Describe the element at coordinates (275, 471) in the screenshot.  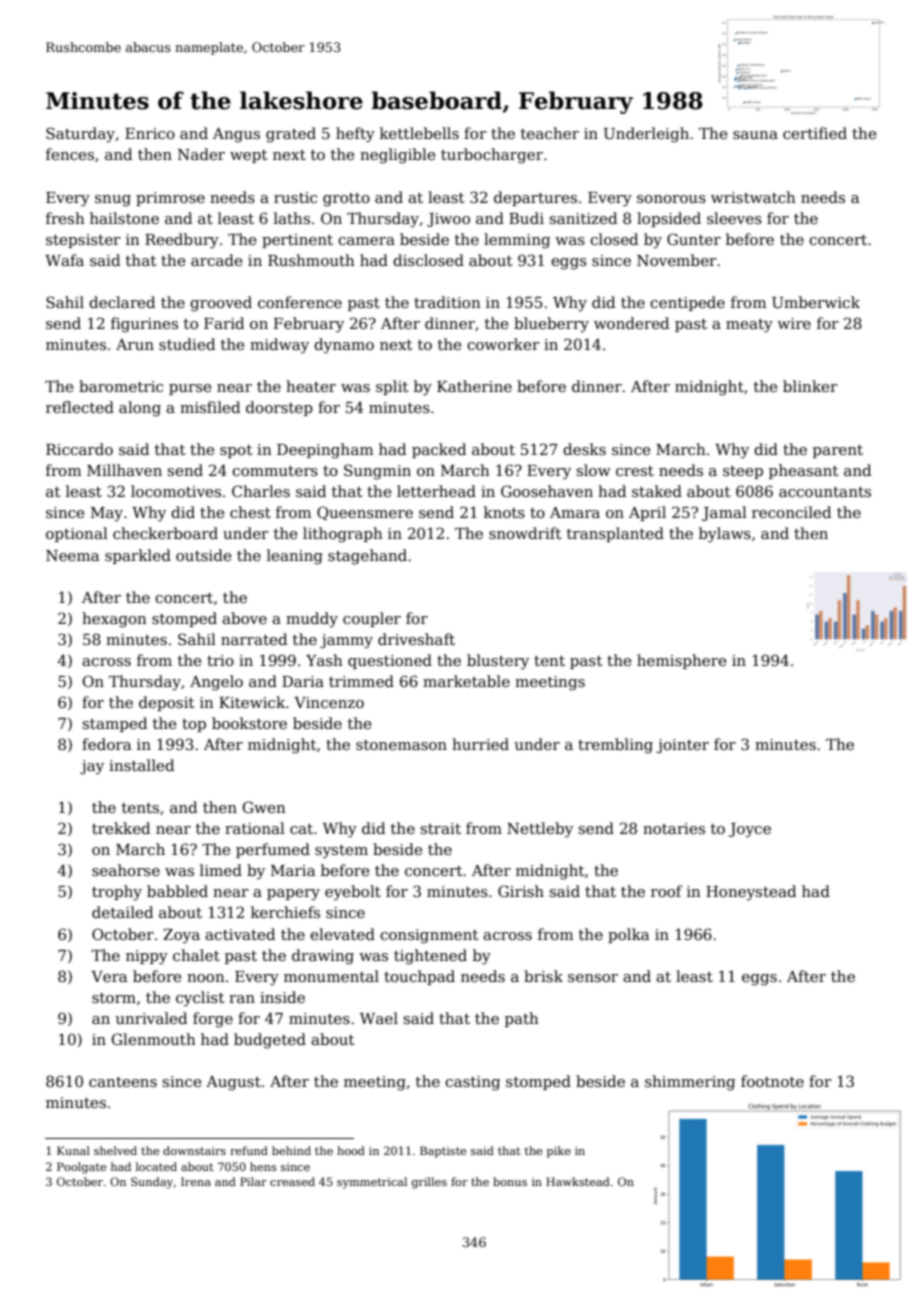
I see `commuters` at that location.
